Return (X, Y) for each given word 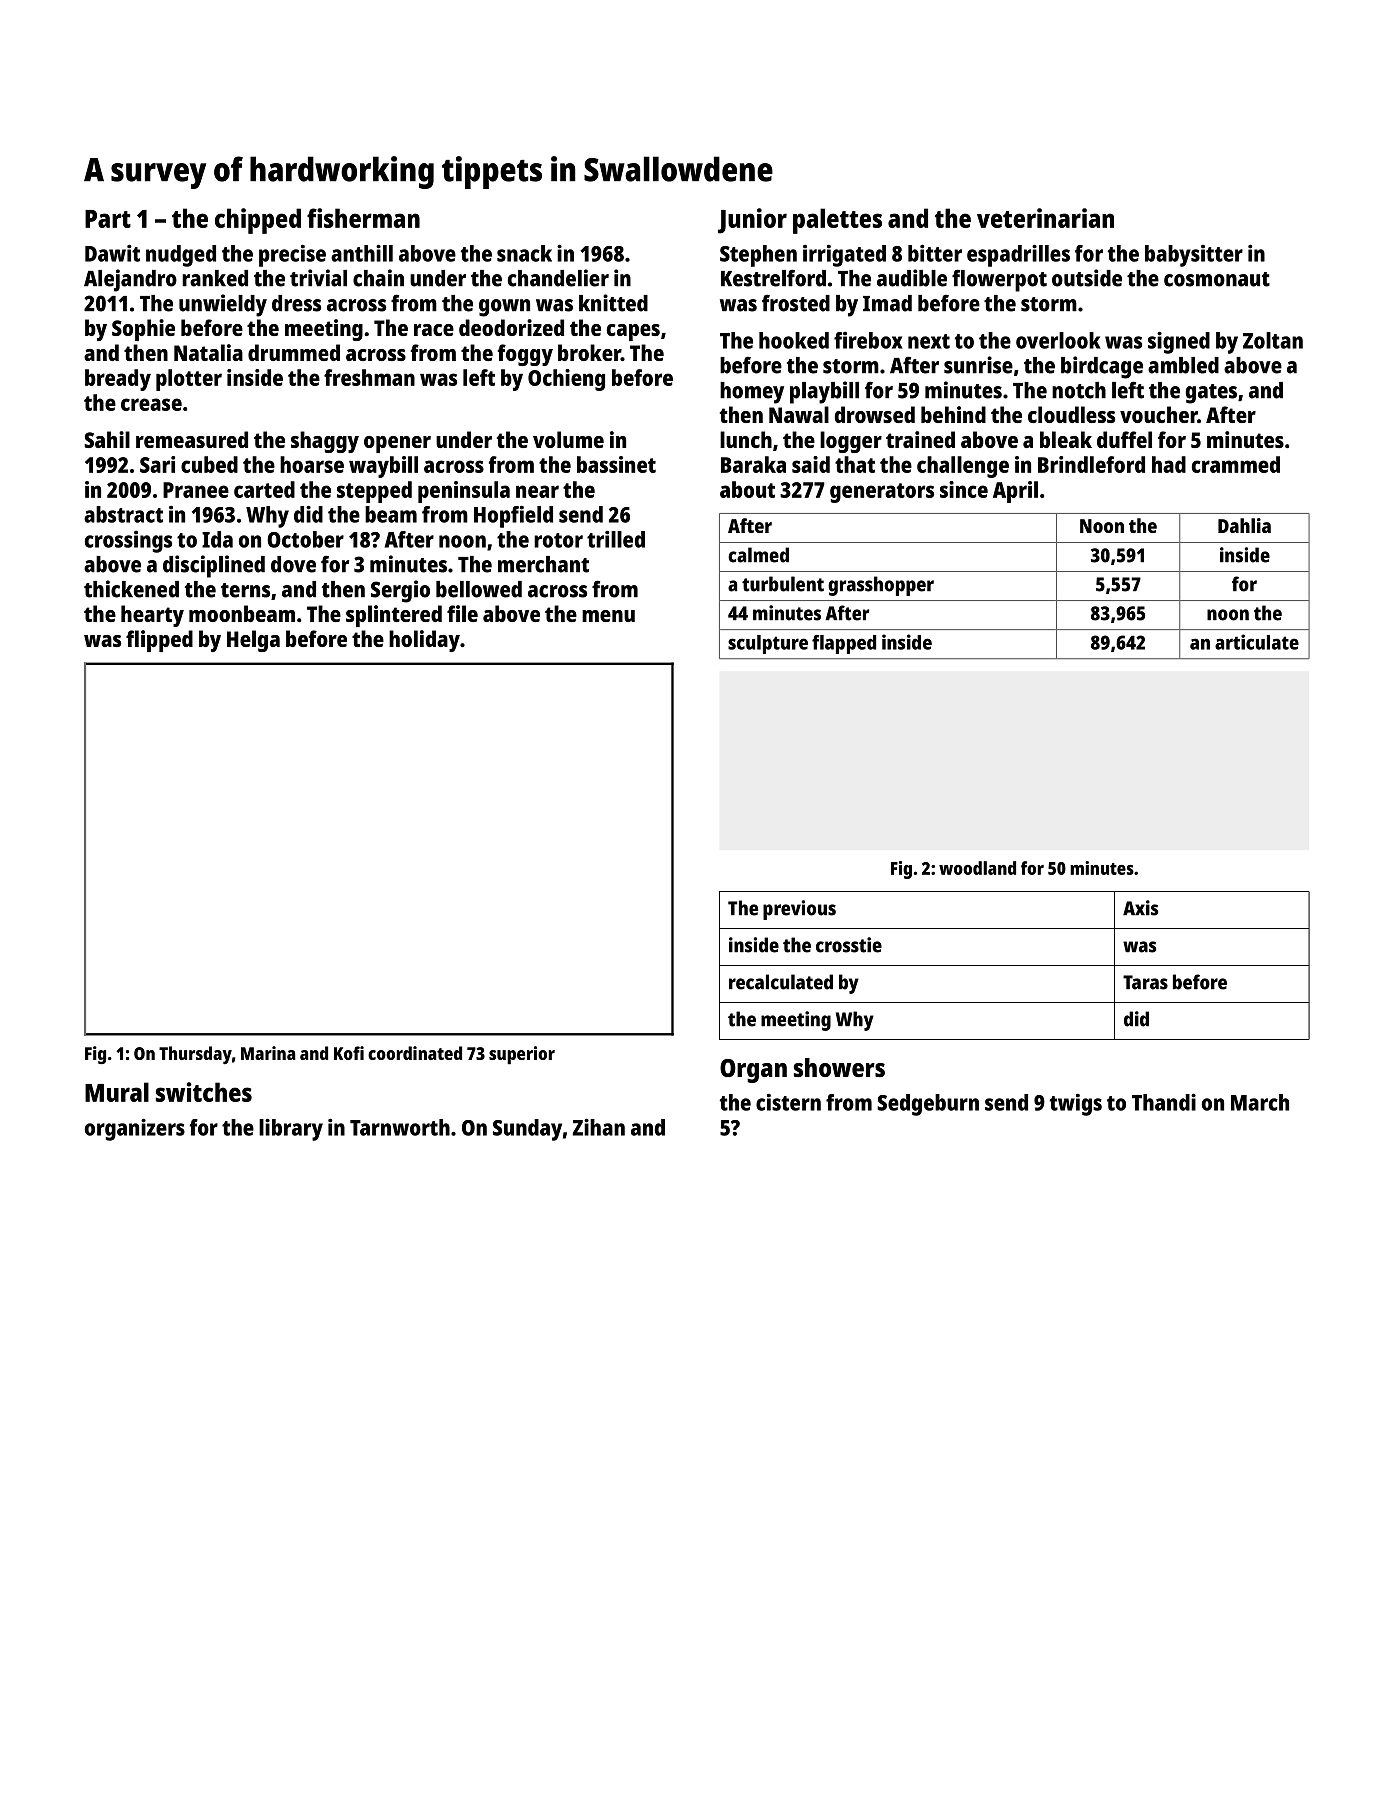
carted (264, 489)
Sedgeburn (928, 1105)
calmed (758, 555)
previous (799, 910)
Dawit (112, 253)
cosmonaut (1217, 279)
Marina (268, 1053)
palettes (837, 221)
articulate (1257, 642)
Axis (1140, 908)
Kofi (349, 1053)
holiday (424, 641)
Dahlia (1244, 525)
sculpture (768, 644)
